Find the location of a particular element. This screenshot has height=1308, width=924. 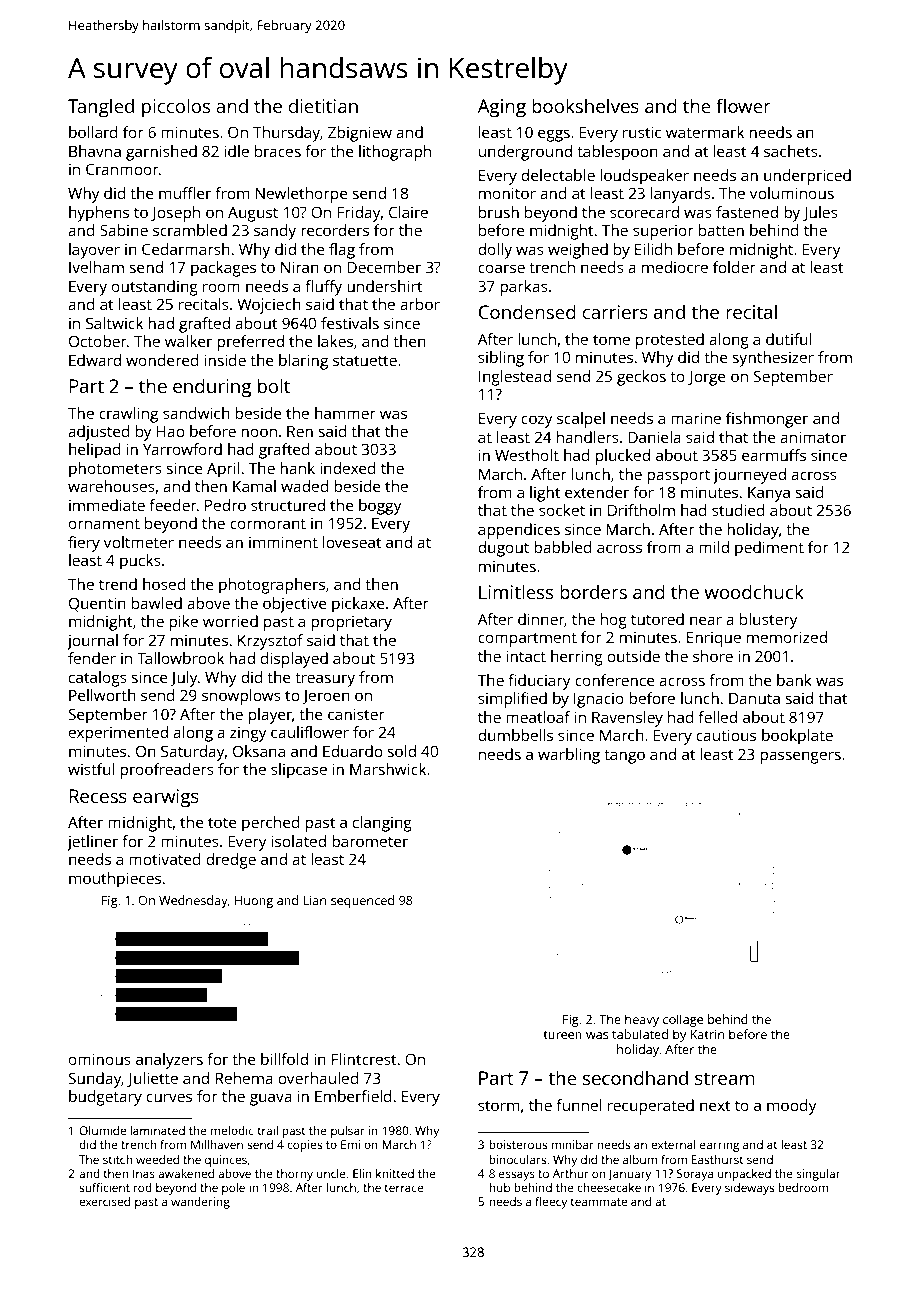

sequenced is located at coordinates (362, 901).
